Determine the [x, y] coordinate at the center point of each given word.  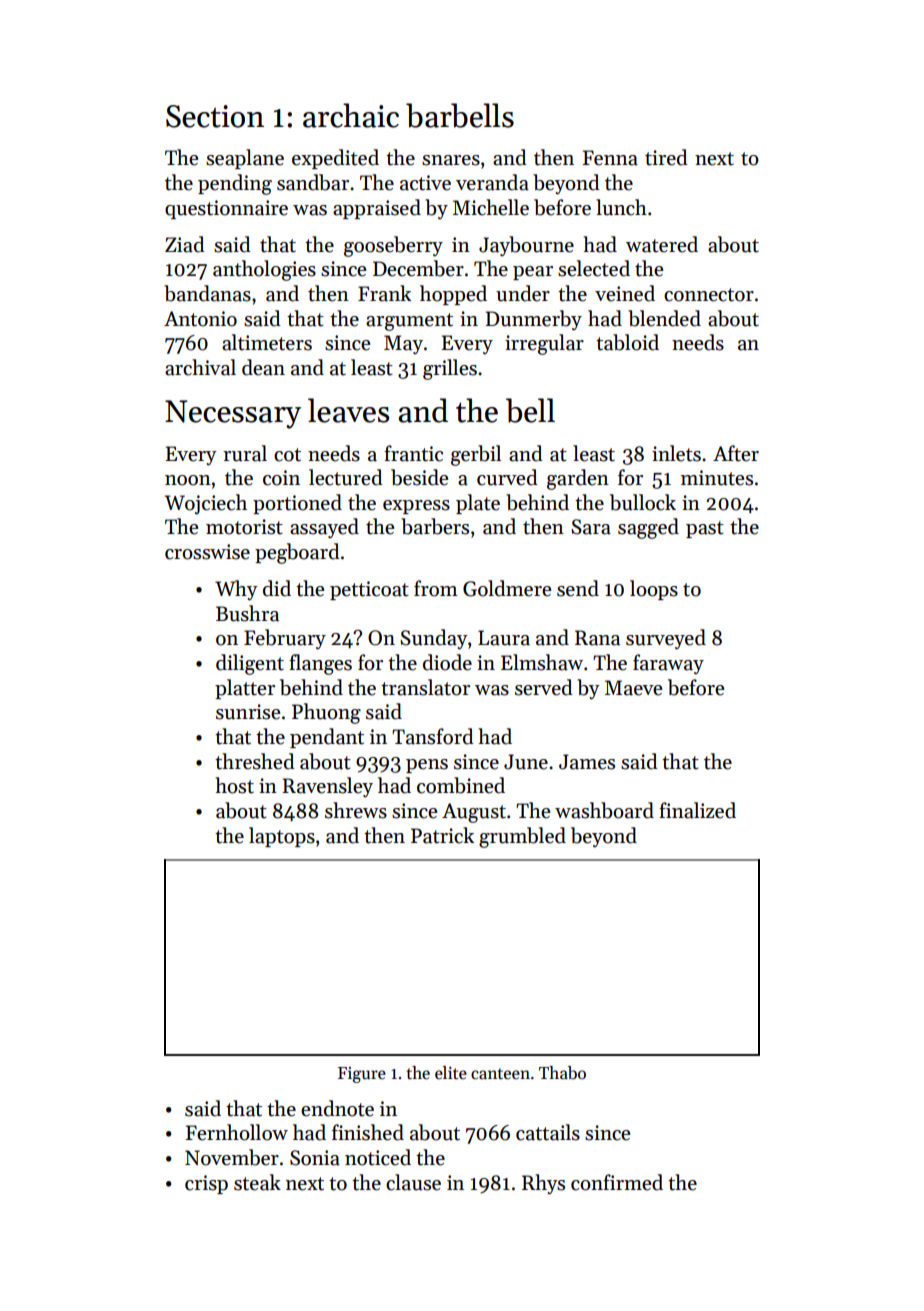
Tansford [433, 736]
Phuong [326, 713]
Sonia [315, 1158]
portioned [297, 504]
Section [215, 116]
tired [666, 157]
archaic [351, 115]
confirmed [617, 1182]
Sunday [434, 639]
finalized [697, 810]
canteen [500, 1074]
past [705, 529]
